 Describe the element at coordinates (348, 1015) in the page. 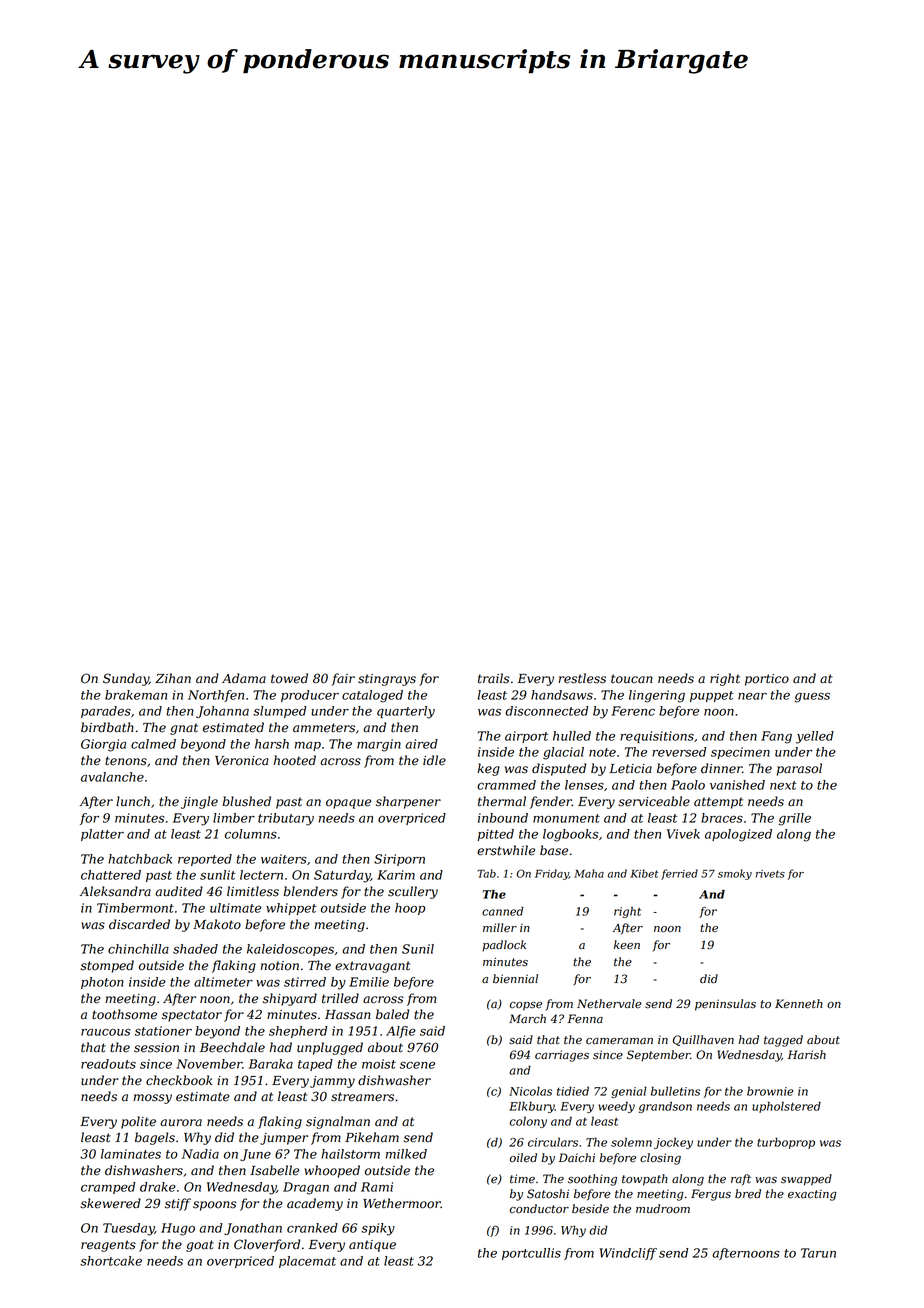

I see `Hassan` at that location.
